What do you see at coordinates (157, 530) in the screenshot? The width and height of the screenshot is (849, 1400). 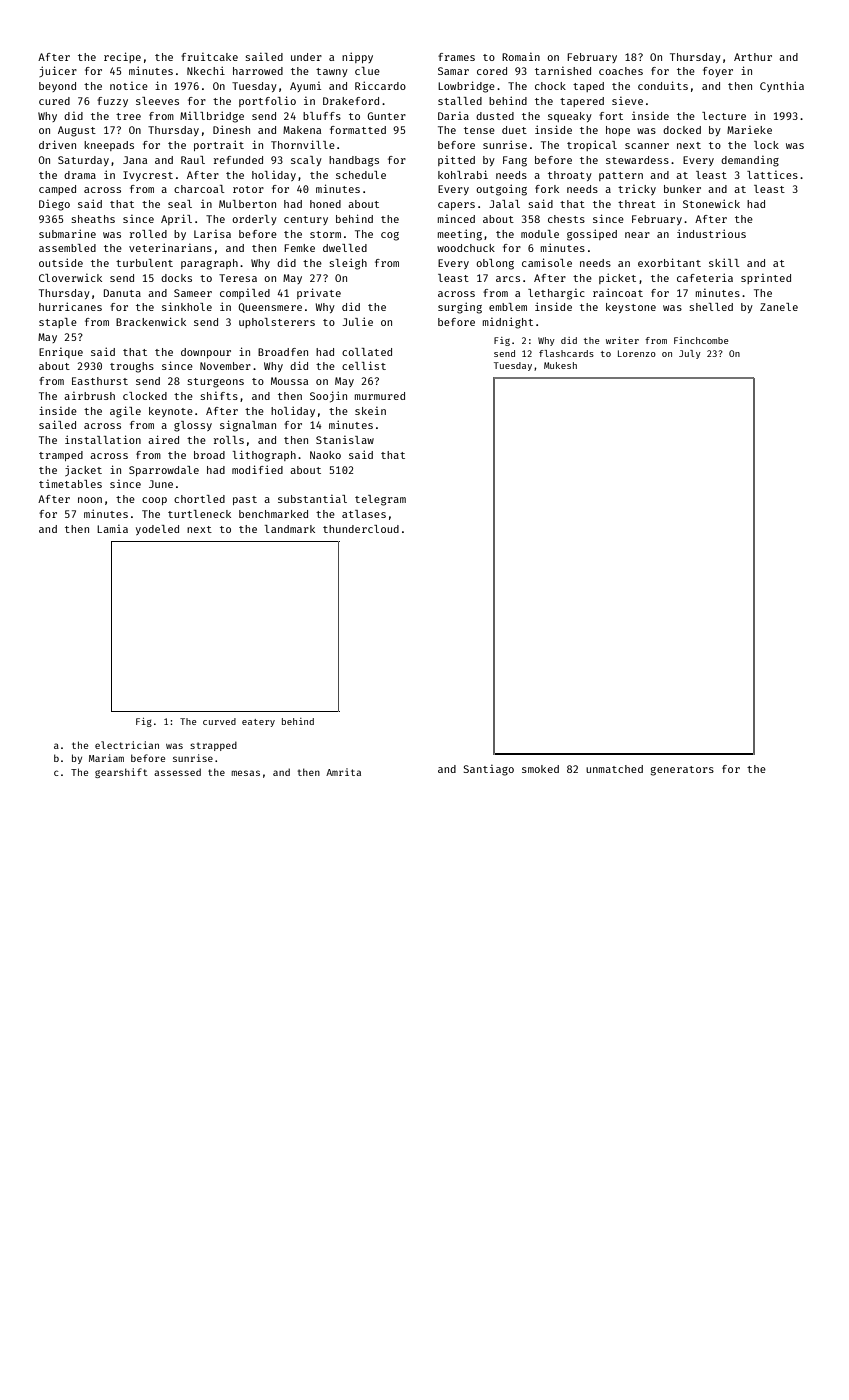 I see `yodeled` at bounding box center [157, 530].
